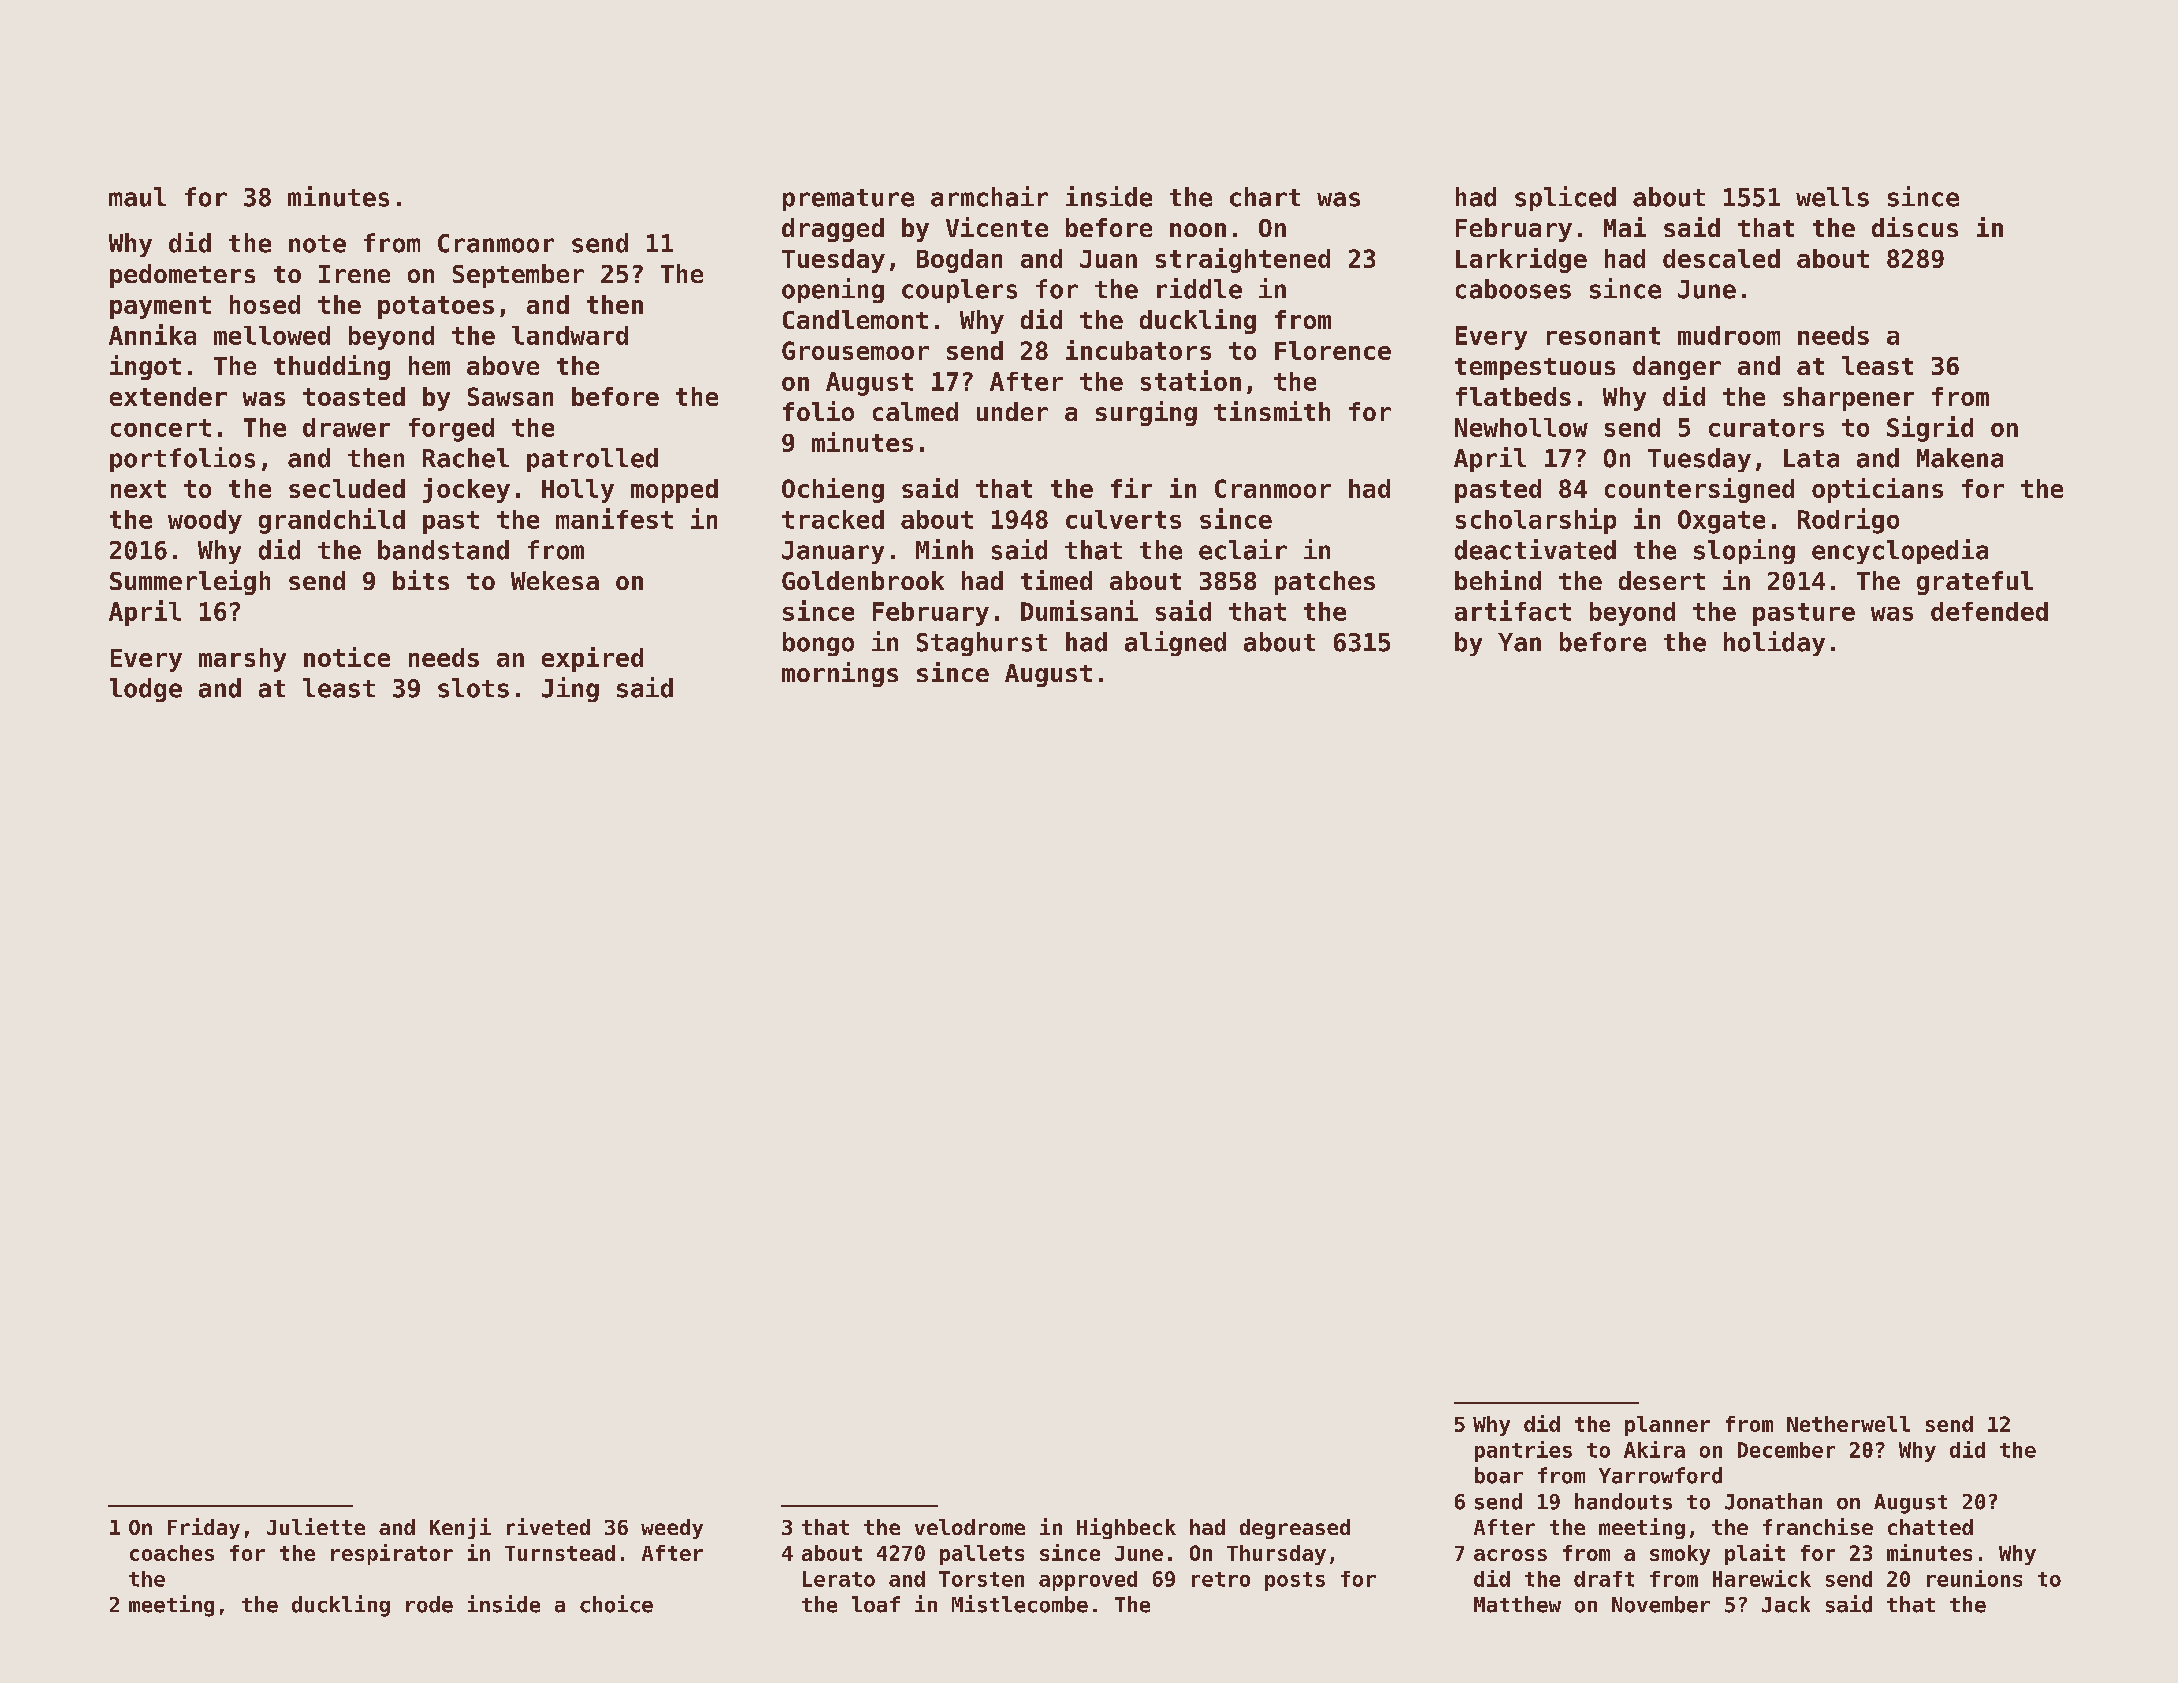  Describe the element at coordinates (1667, 1426) in the screenshot. I see `planner` at that location.
